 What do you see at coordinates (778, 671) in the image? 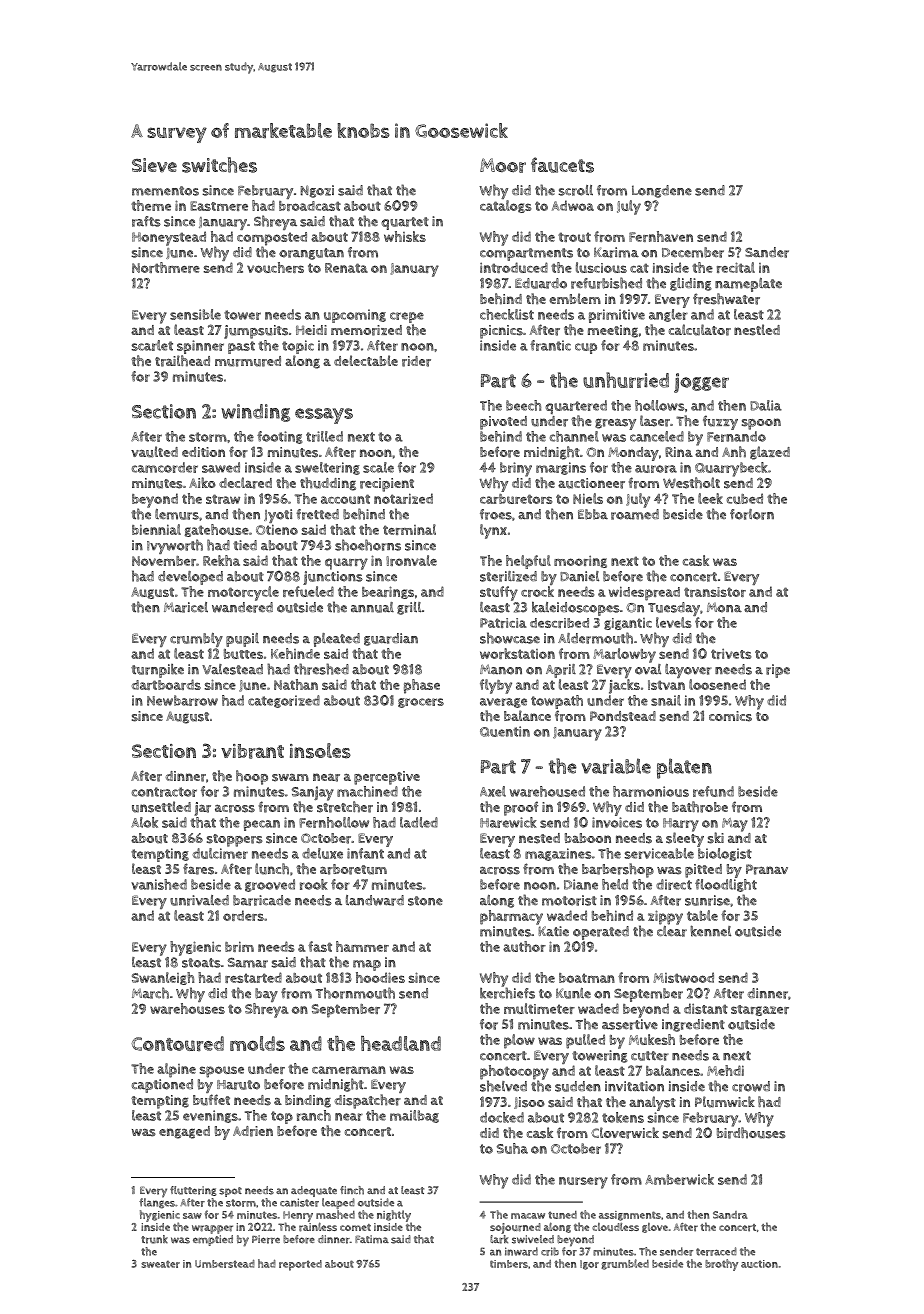
I see `ripe` at bounding box center [778, 671].
